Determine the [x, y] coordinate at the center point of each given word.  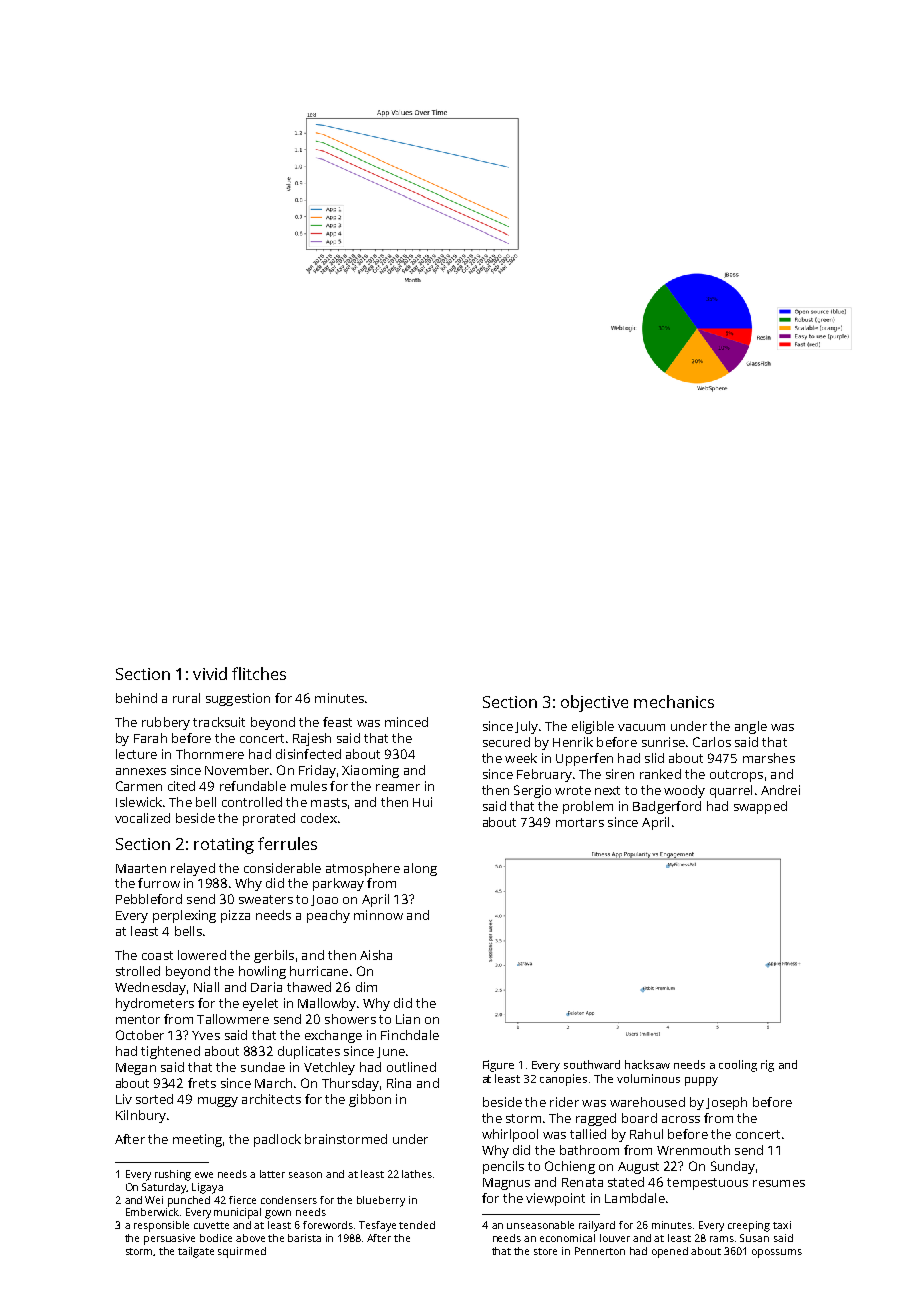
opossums [777, 1253]
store [545, 1251]
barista [304, 1238]
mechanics [674, 701]
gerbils [274, 956]
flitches [259, 673]
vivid [210, 673]
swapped [760, 807]
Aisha [376, 955]
